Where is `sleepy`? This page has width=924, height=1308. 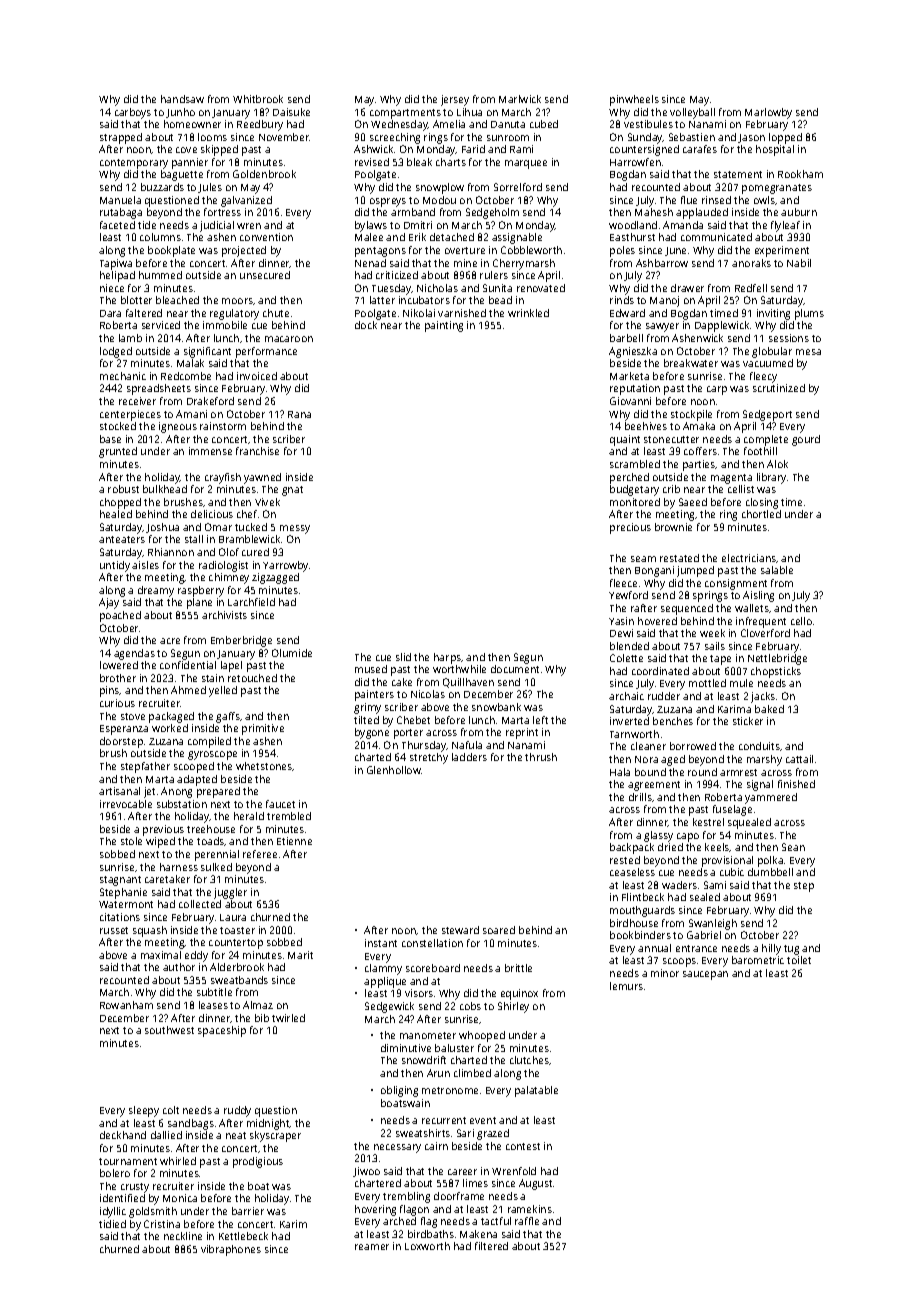 sleepy is located at coordinates (144, 1111).
